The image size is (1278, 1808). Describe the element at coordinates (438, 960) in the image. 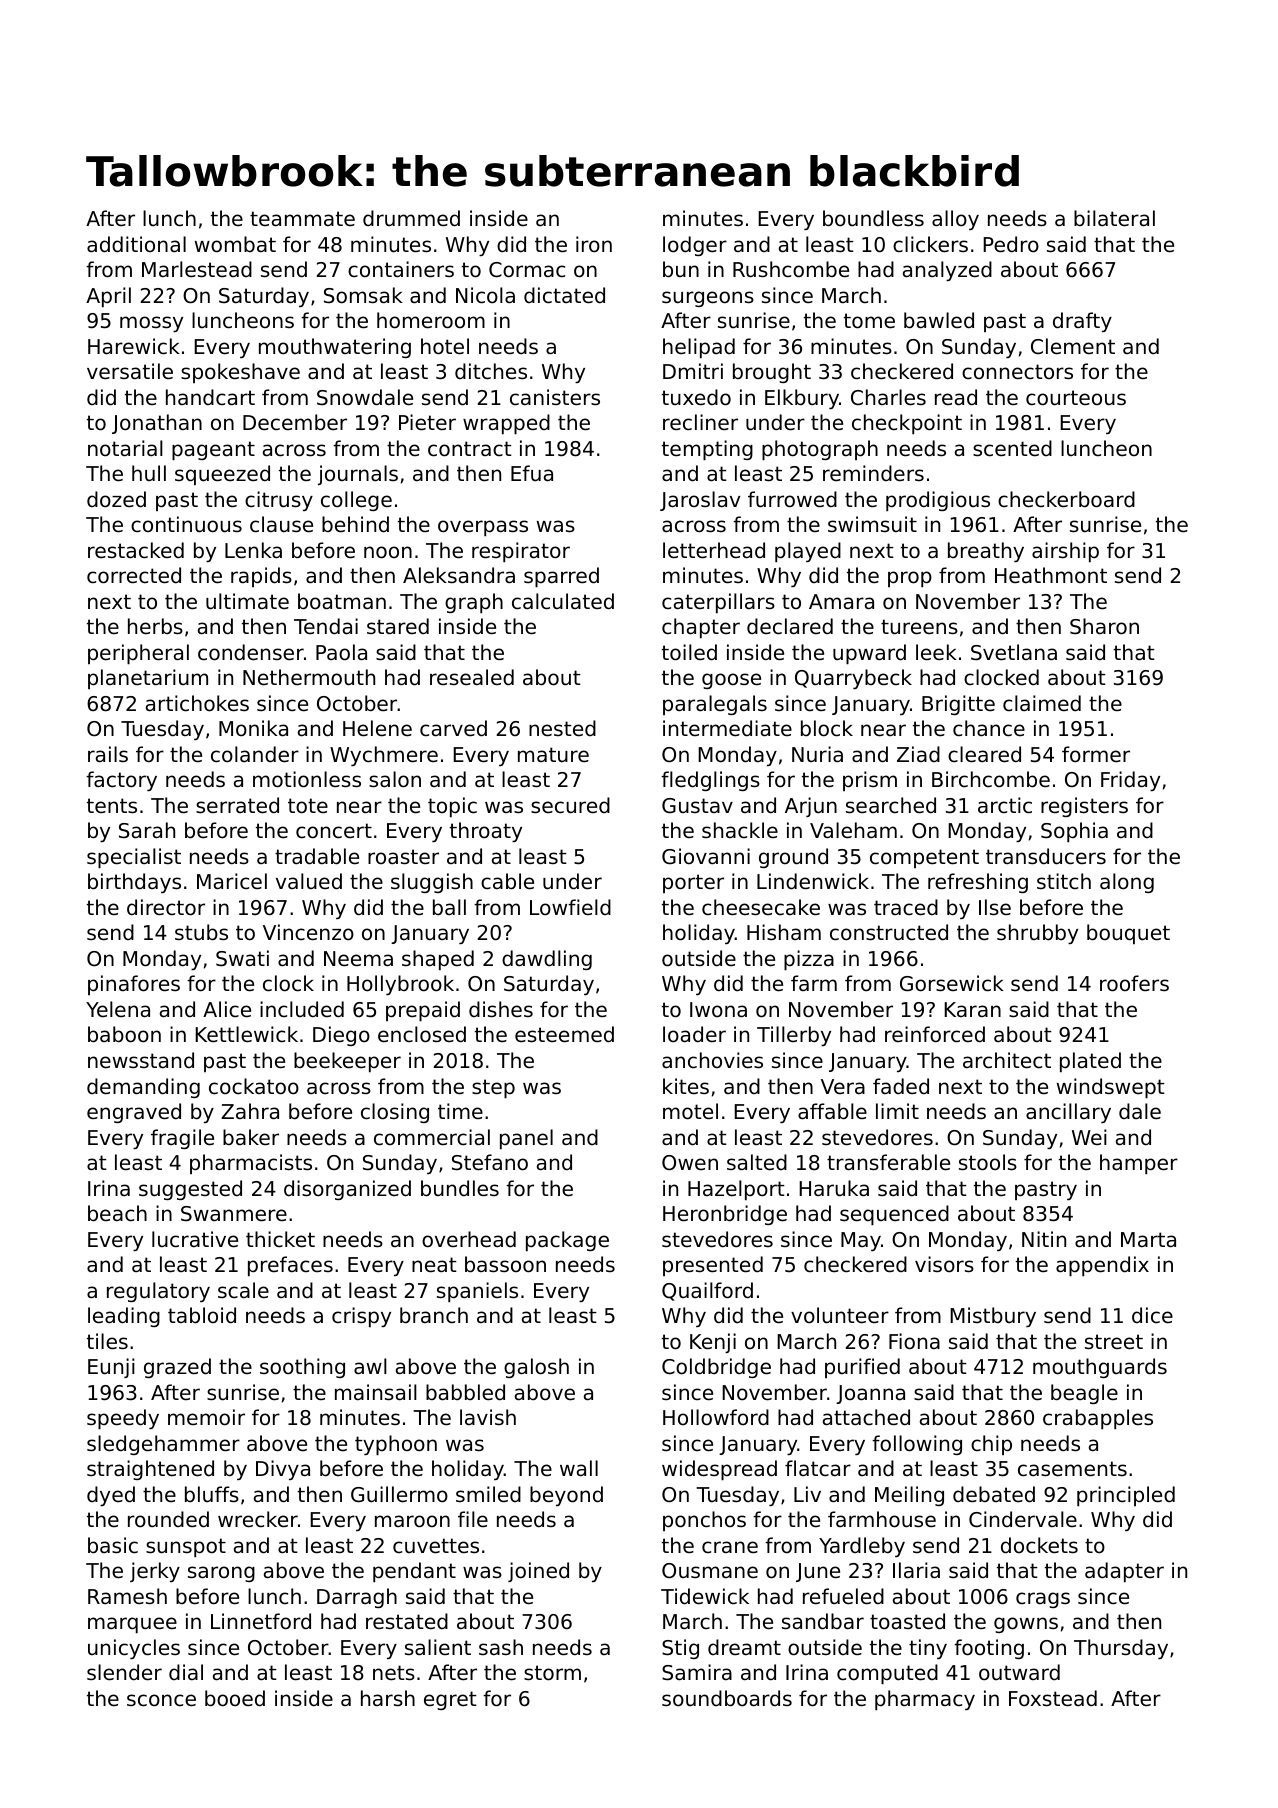

I see `shaped` at that location.
